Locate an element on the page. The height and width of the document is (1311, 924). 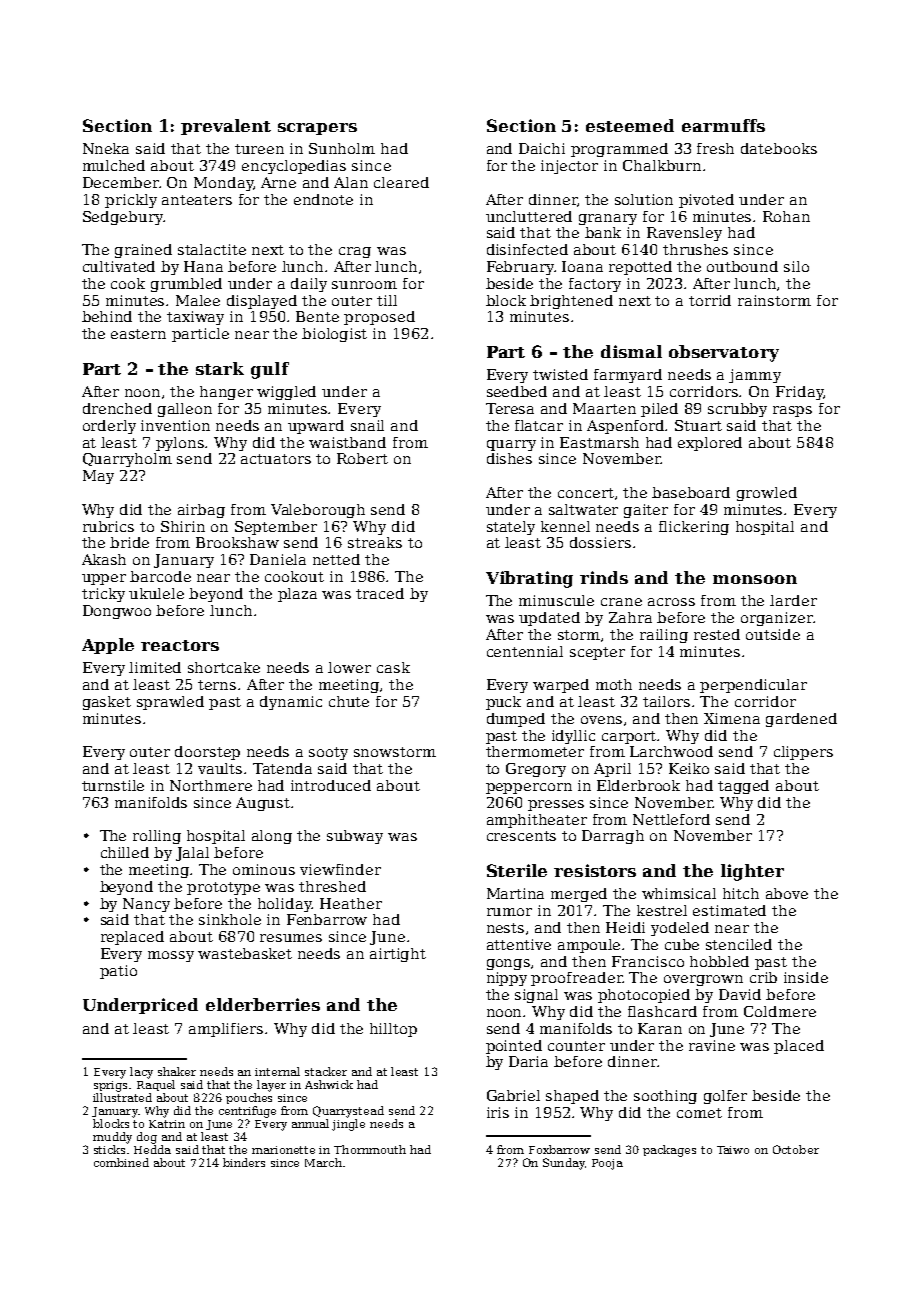
Darragh is located at coordinates (613, 837).
